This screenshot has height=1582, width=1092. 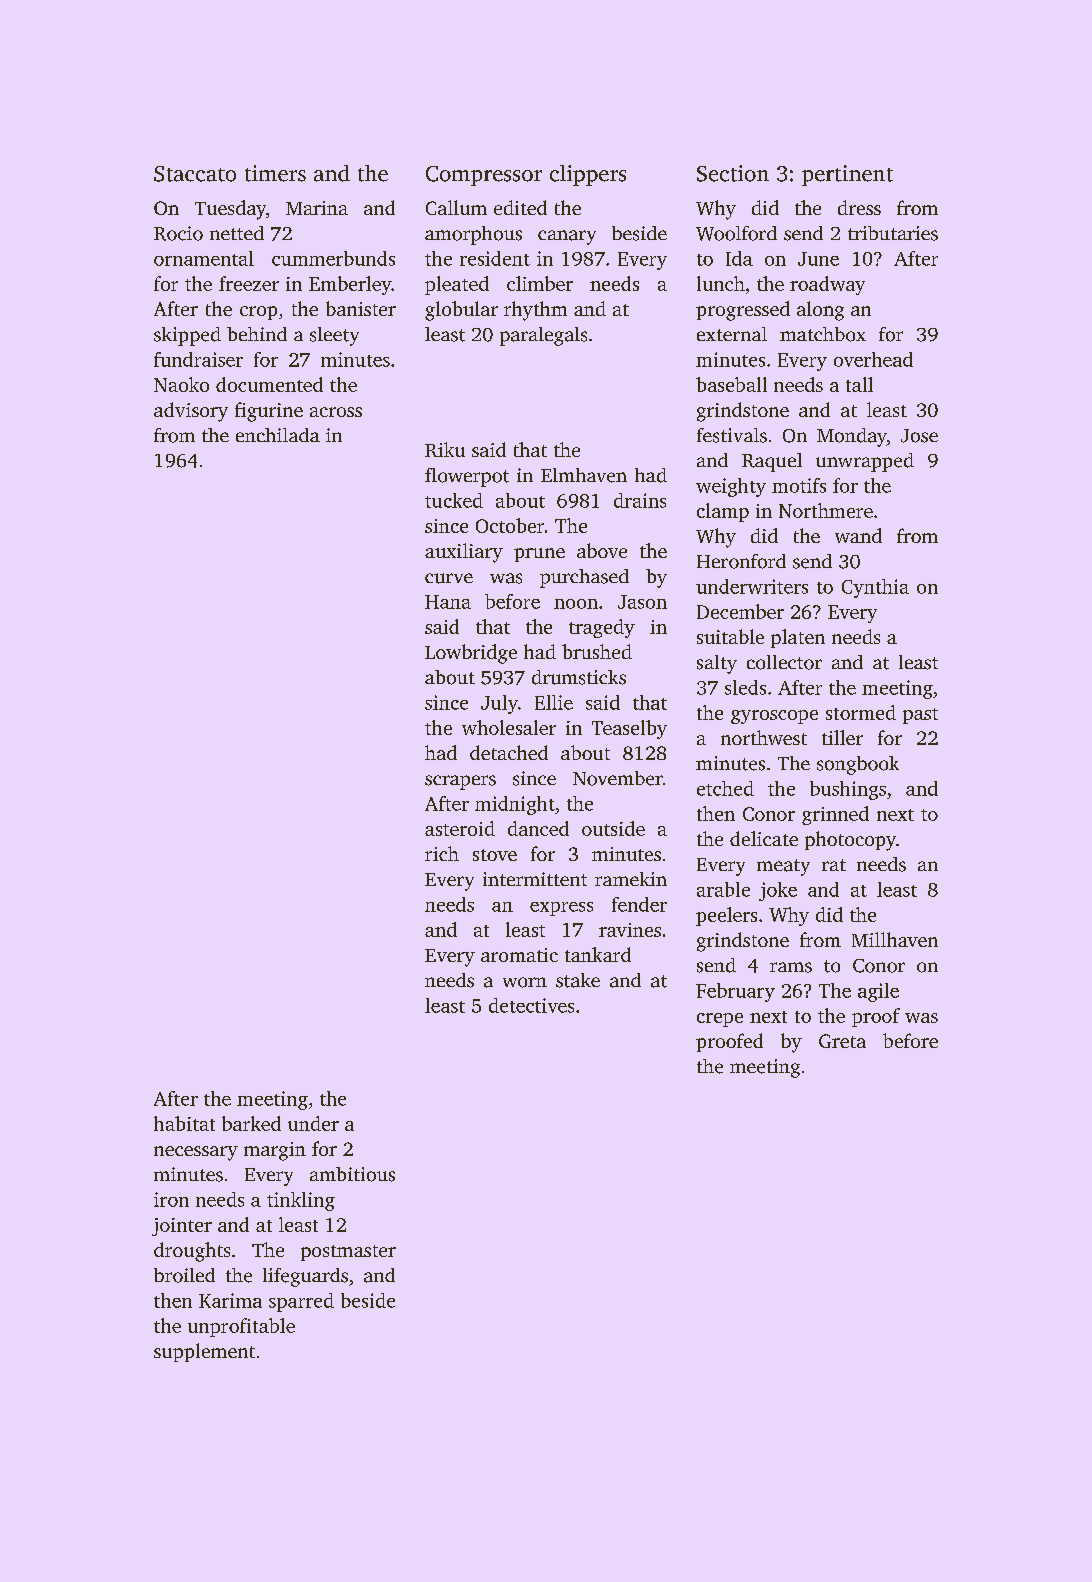 I want to click on Raquel, so click(x=772, y=462).
